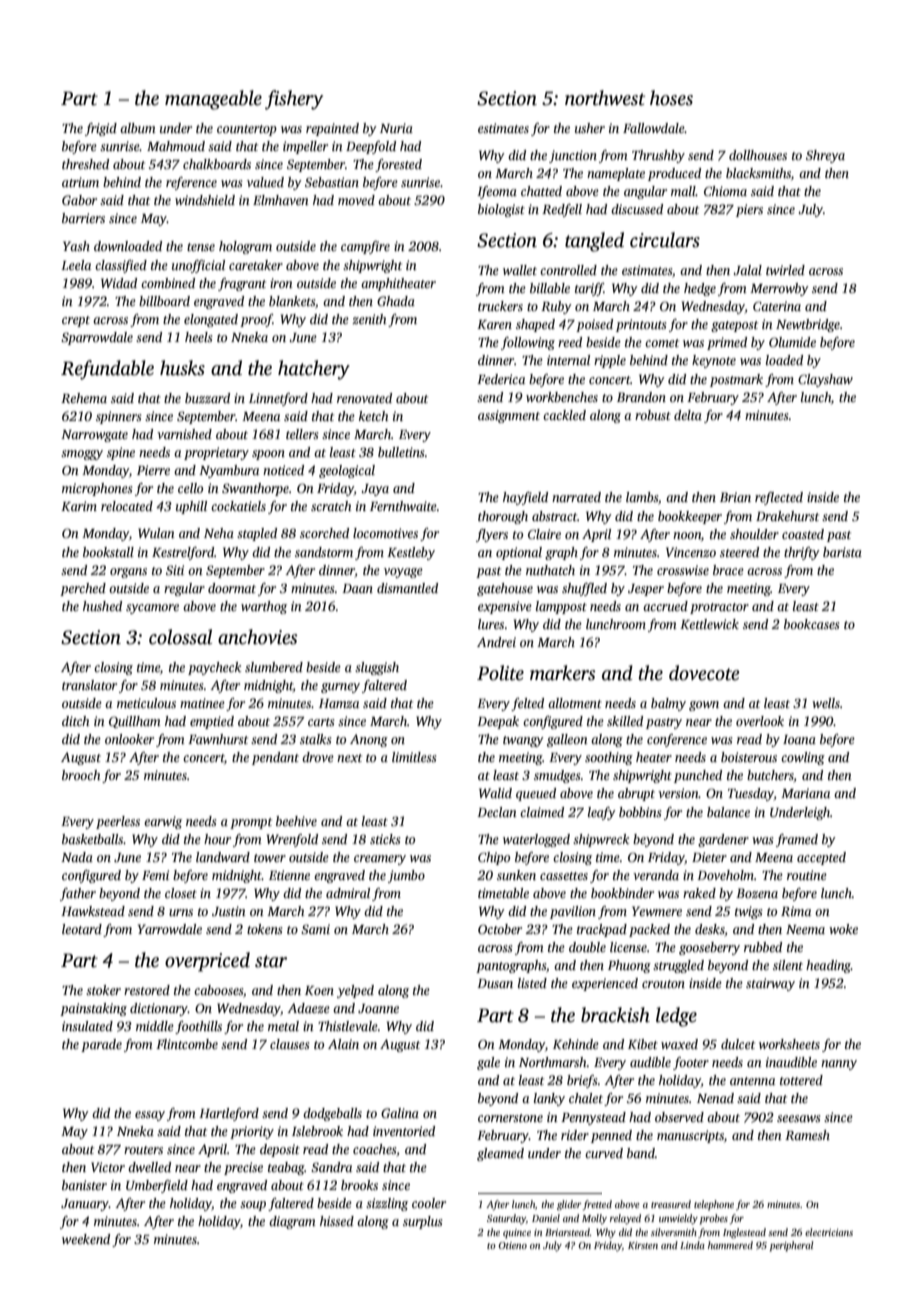 The width and height of the image is (924, 1308). What do you see at coordinates (573, 156) in the image?
I see `junction` at bounding box center [573, 156].
